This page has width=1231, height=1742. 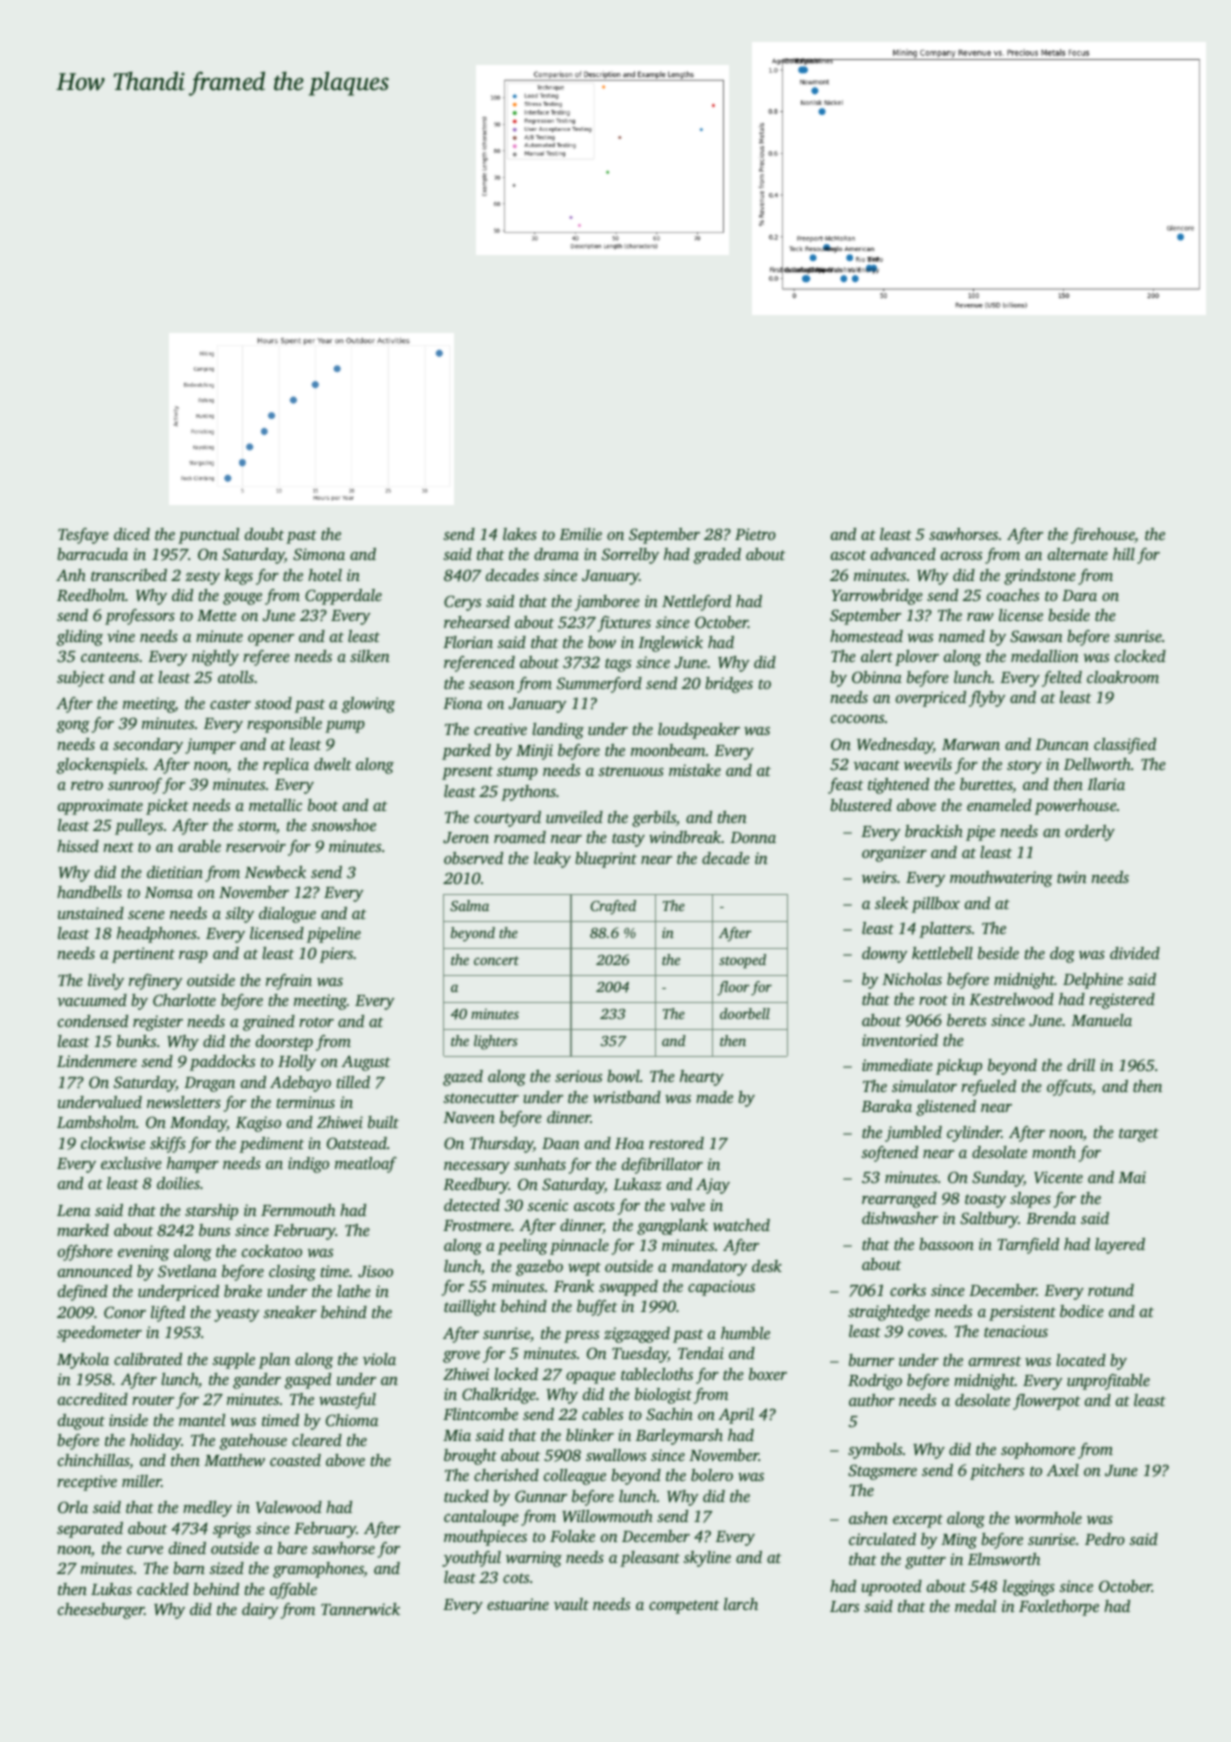 I want to click on berets, so click(x=966, y=1020).
